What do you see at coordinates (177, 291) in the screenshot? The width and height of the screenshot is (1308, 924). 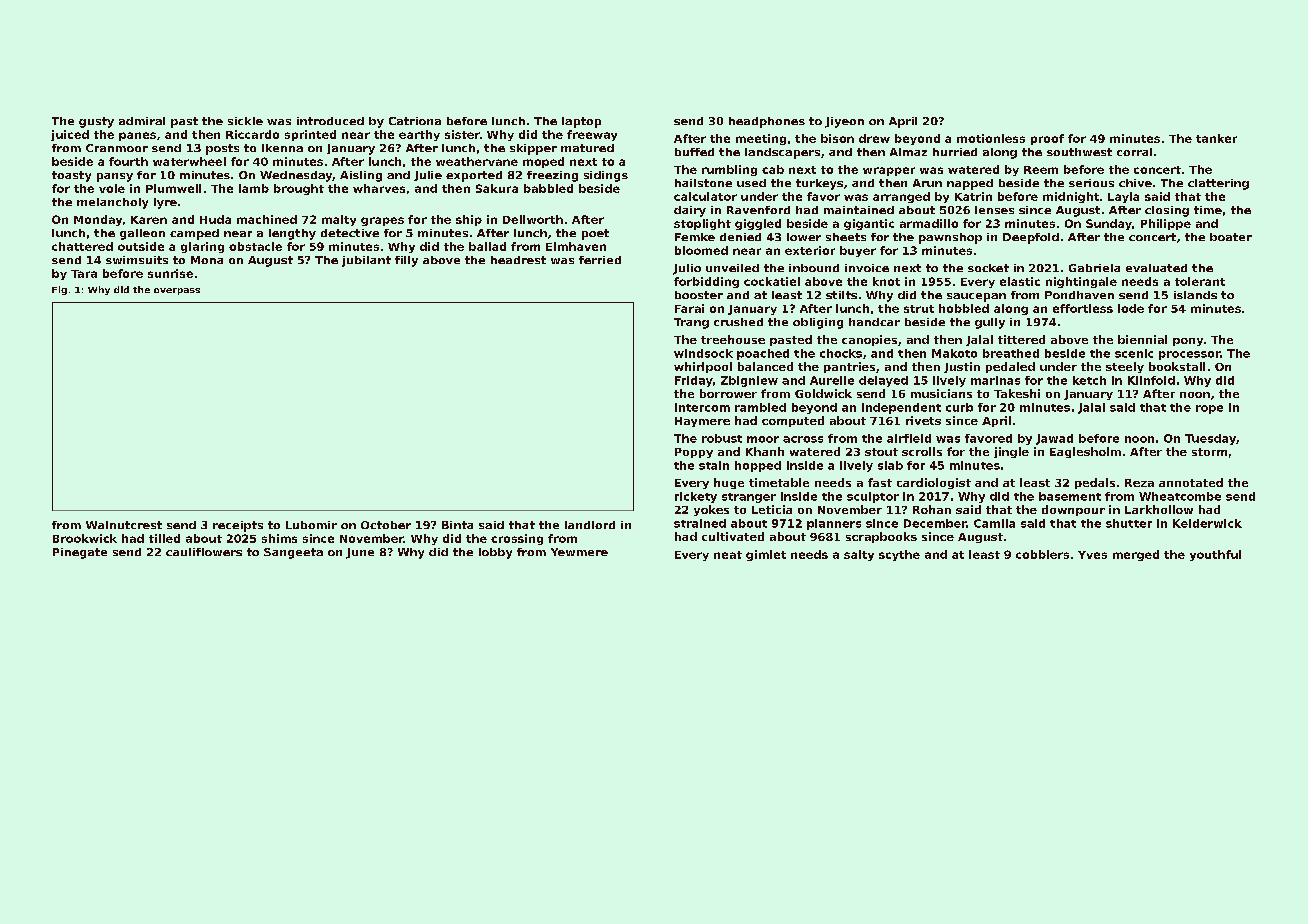 I see `overpass` at bounding box center [177, 291].
